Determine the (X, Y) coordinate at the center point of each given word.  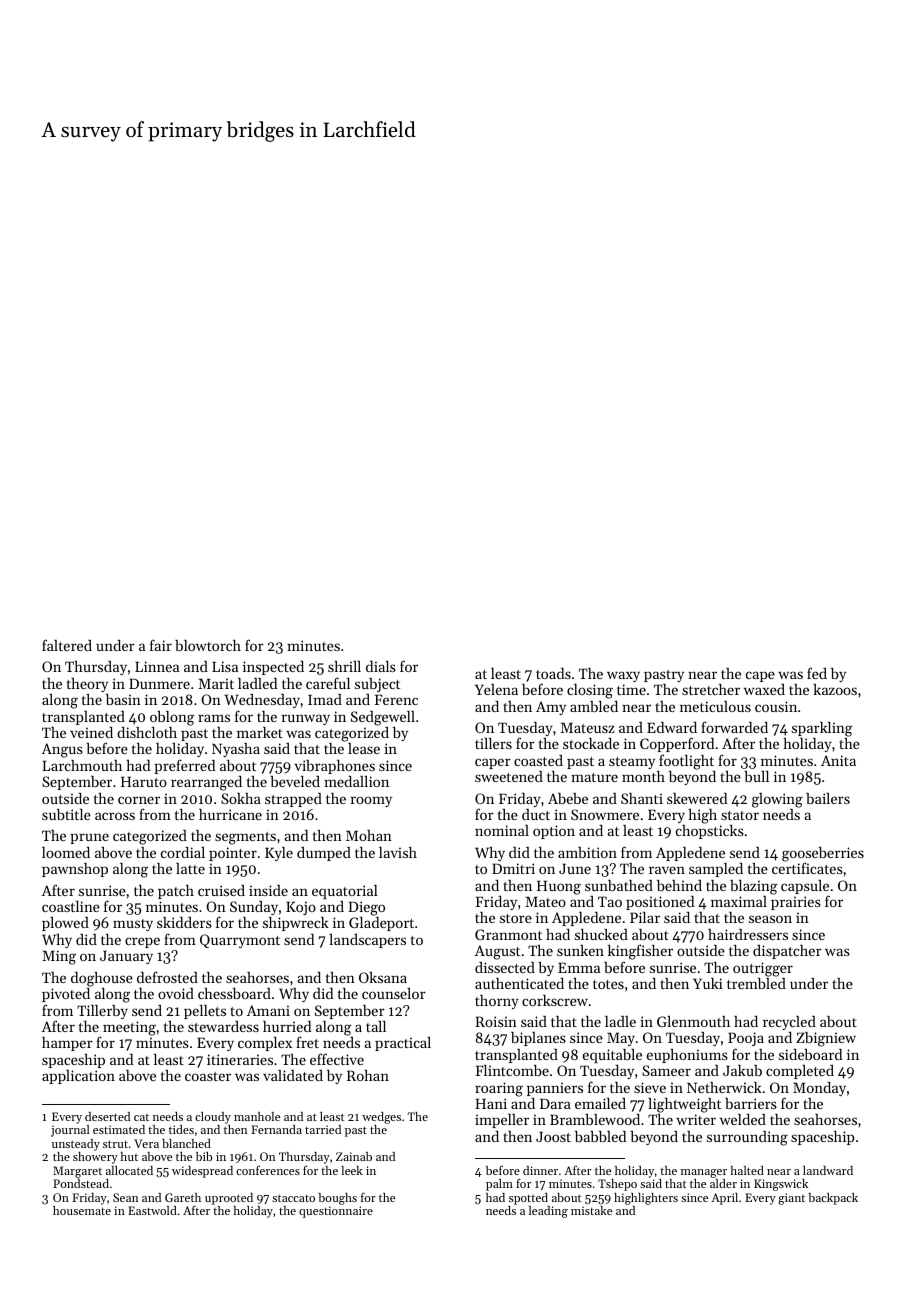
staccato (293, 1198)
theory (87, 685)
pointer (233, 854)
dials (381, 666)
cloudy (213, 1118)
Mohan (369, 835)
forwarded (734, 727)
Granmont (508, 934)
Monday (819, 1089)
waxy (623, 676)
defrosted (167, 977)
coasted (538, 760)
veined (91, 732)
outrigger (763, 969)
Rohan (368, 1075)
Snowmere (605, 814)
